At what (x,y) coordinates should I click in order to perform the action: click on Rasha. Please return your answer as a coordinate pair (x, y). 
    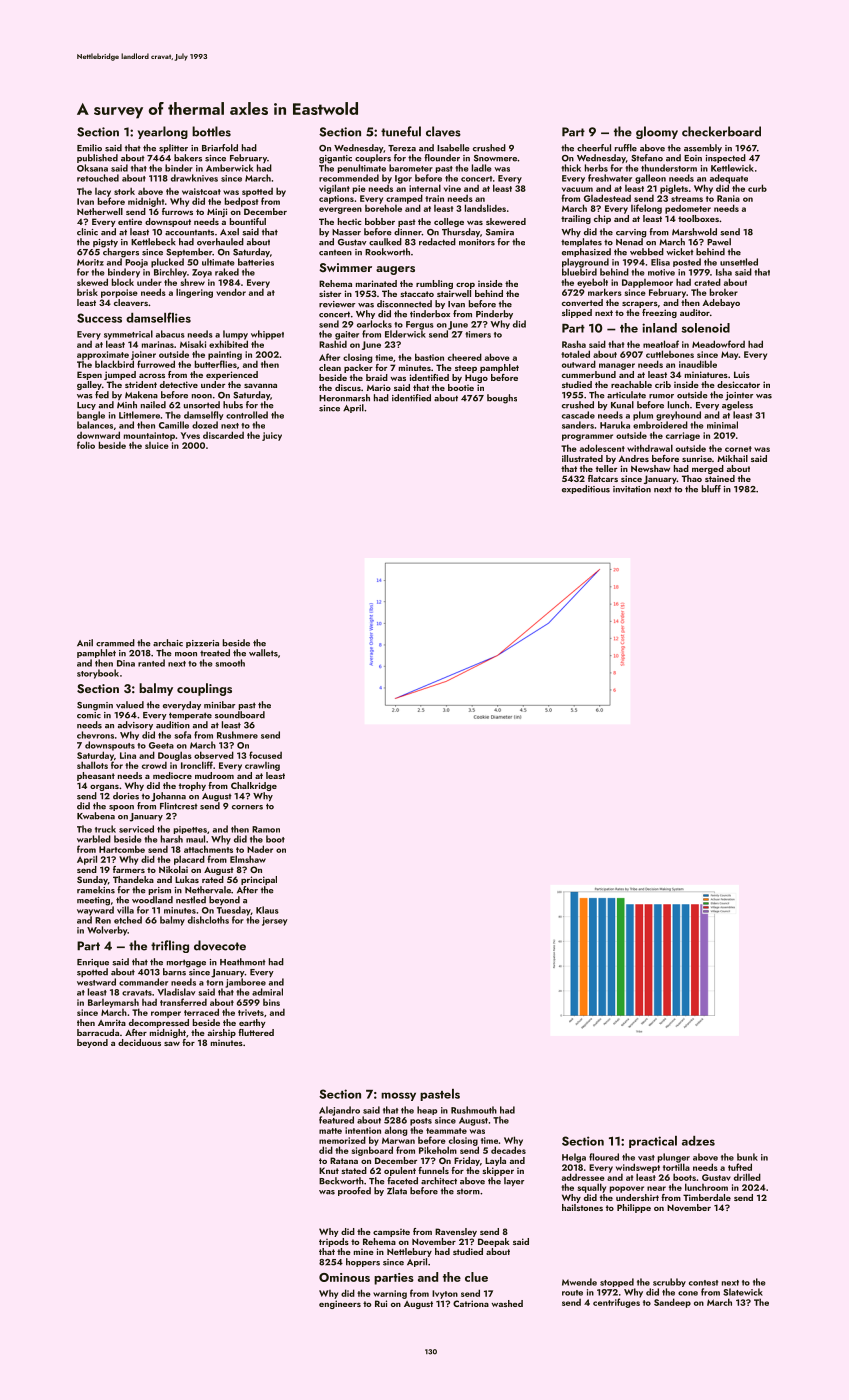
    Looking at the image, I should click on (574, 344).
